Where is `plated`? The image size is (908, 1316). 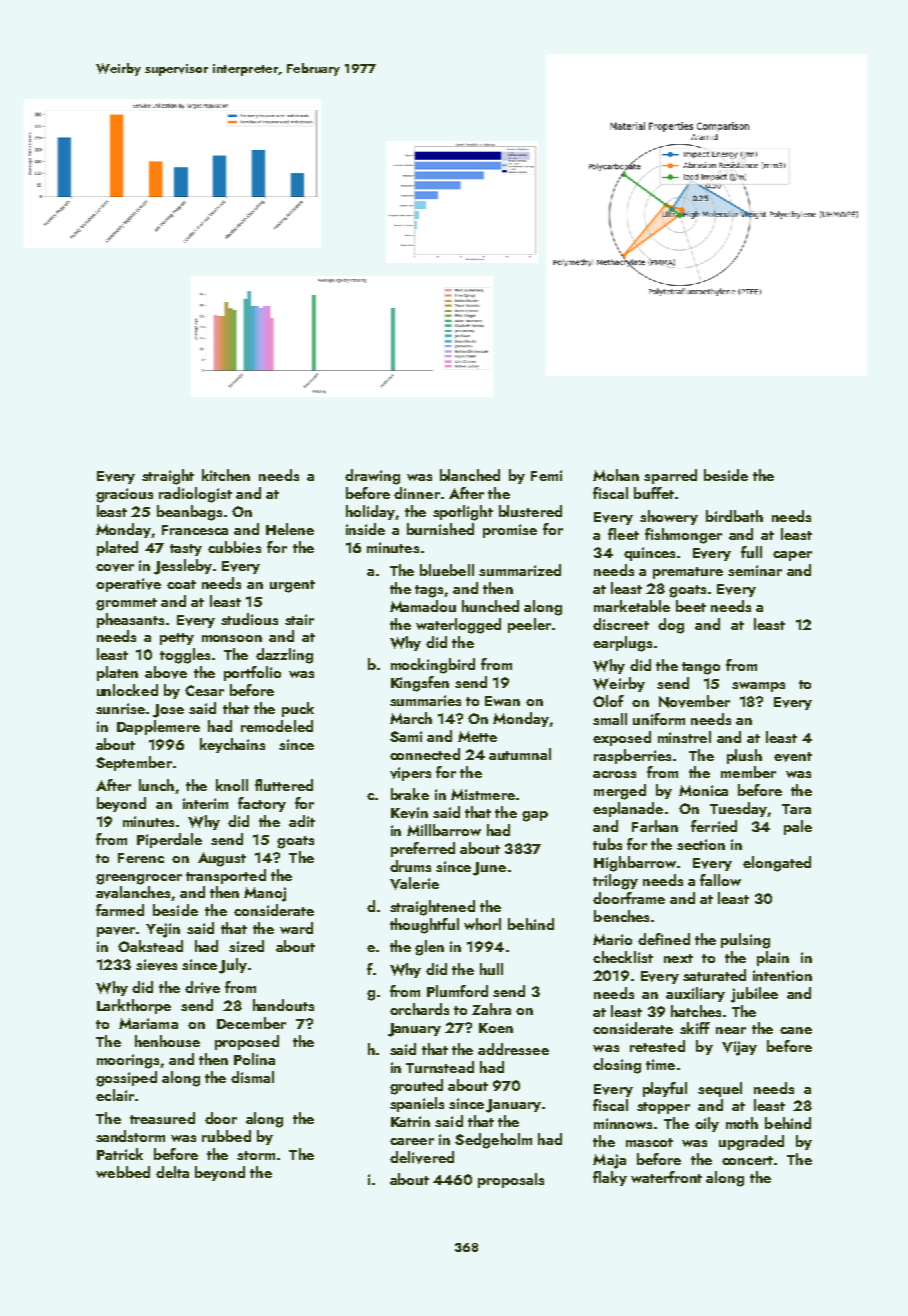
plated is located at coordinates (117, 548).
